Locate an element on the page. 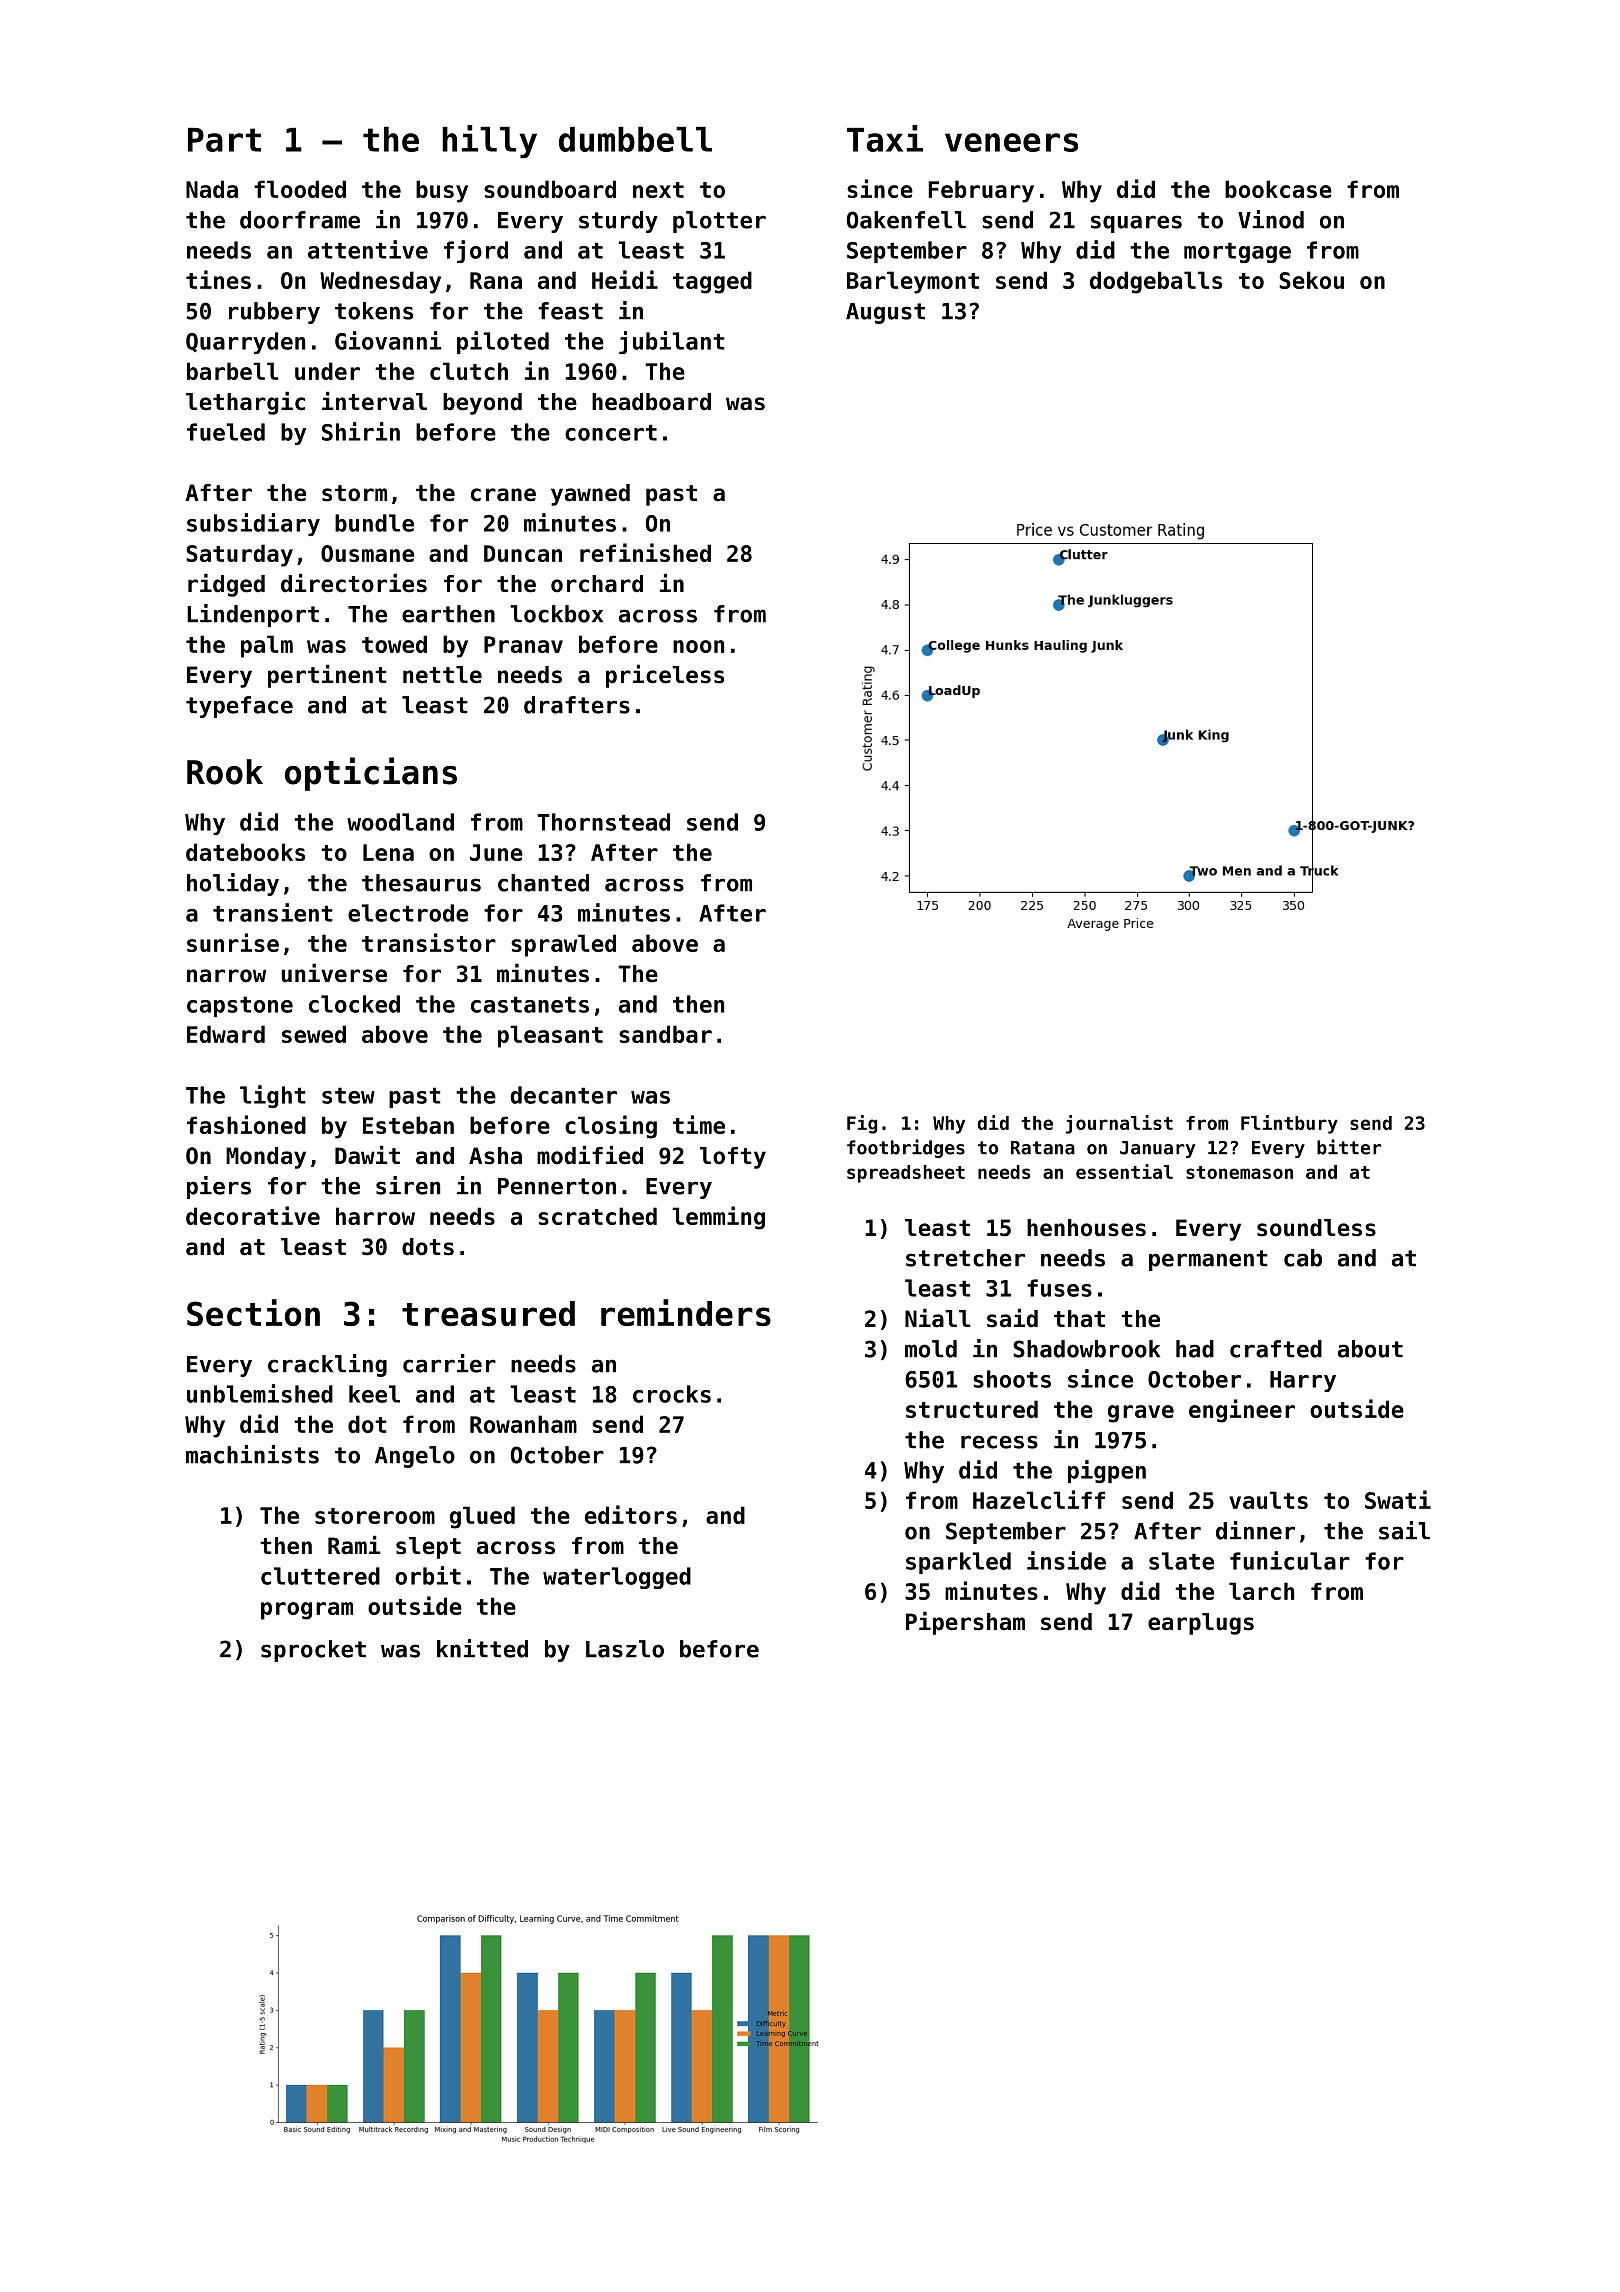  mortgage is located at coordinates (1237, 252).
